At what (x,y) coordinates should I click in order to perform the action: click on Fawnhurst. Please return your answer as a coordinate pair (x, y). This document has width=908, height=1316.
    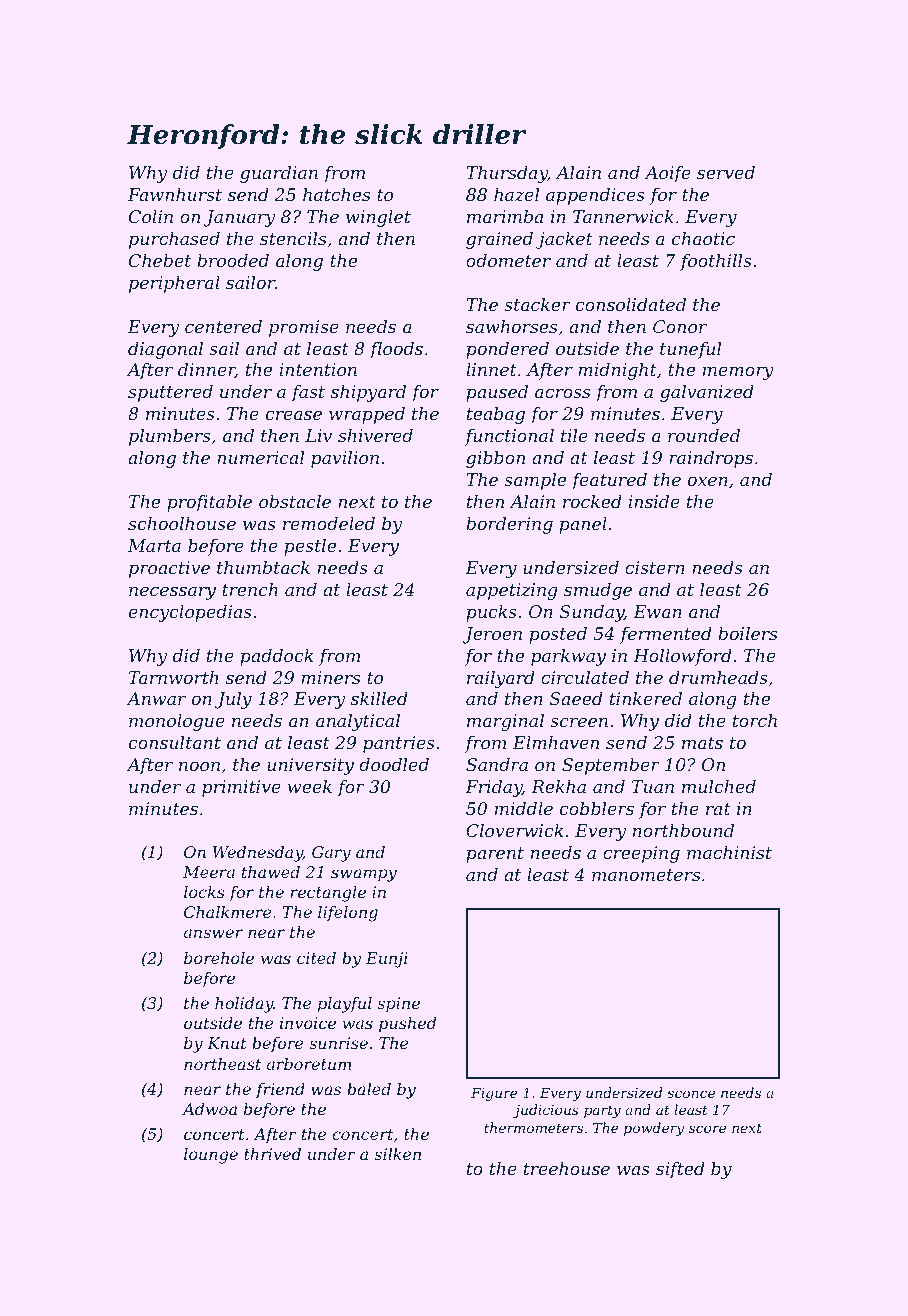
    Looking at the image, I should click on (175, 194).
